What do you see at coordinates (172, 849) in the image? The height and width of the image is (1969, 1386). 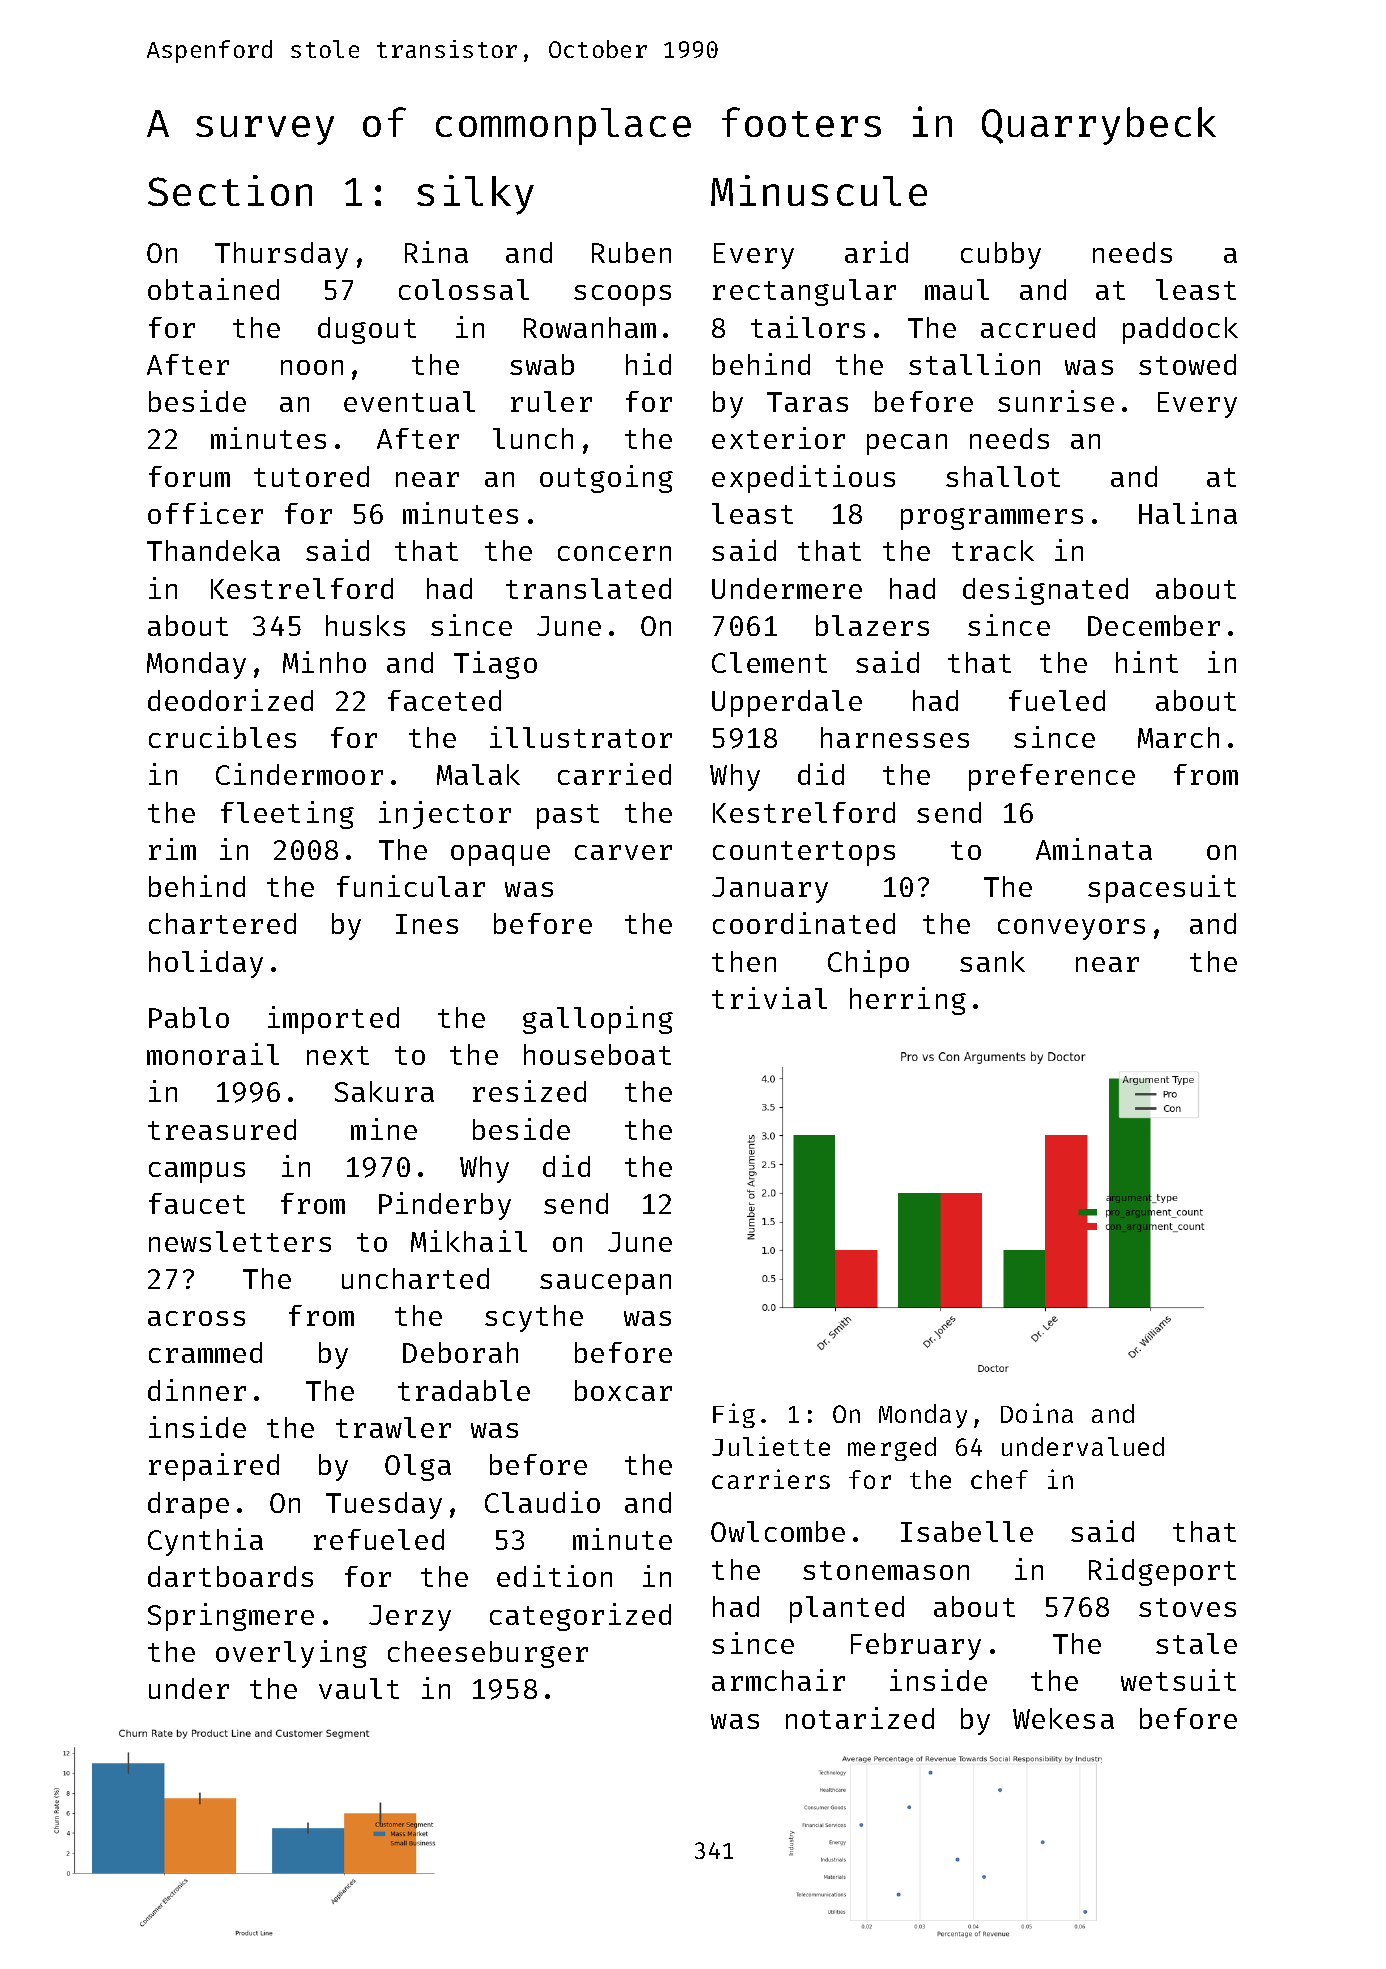 I see `rim` at bounding box center [172, 849].
